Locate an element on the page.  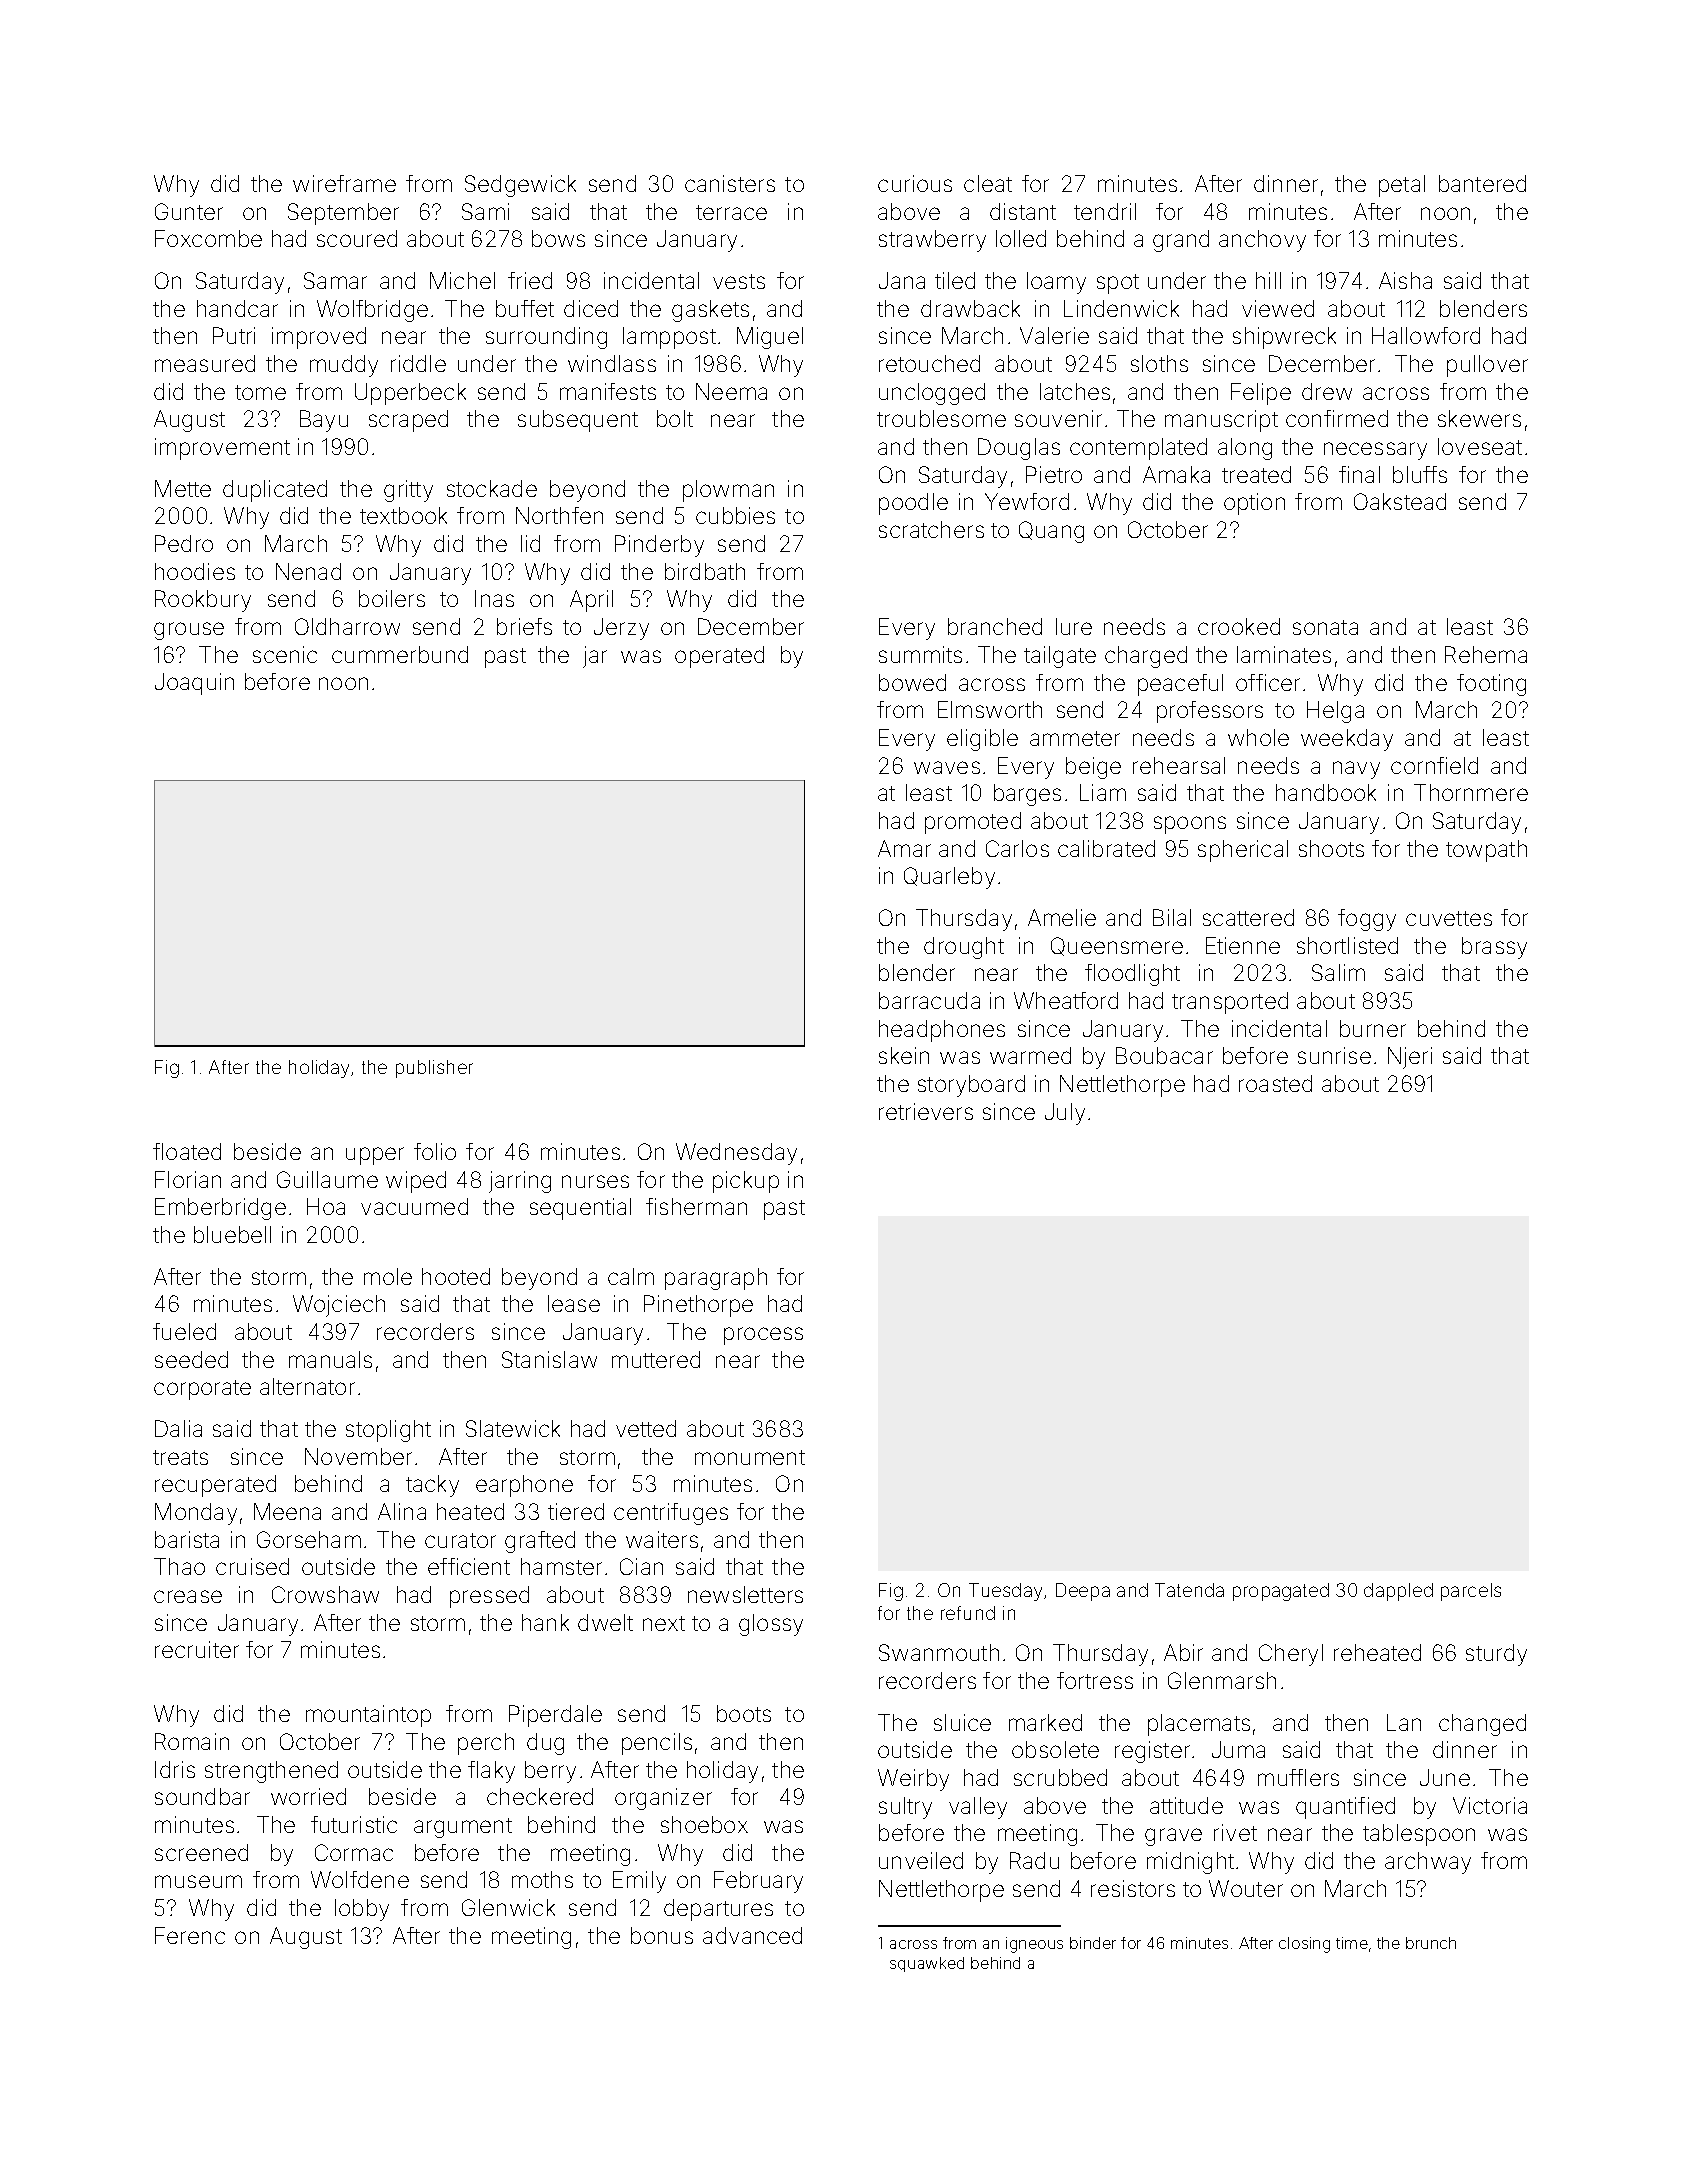
fueled is located at coordinates (184, 1331).
